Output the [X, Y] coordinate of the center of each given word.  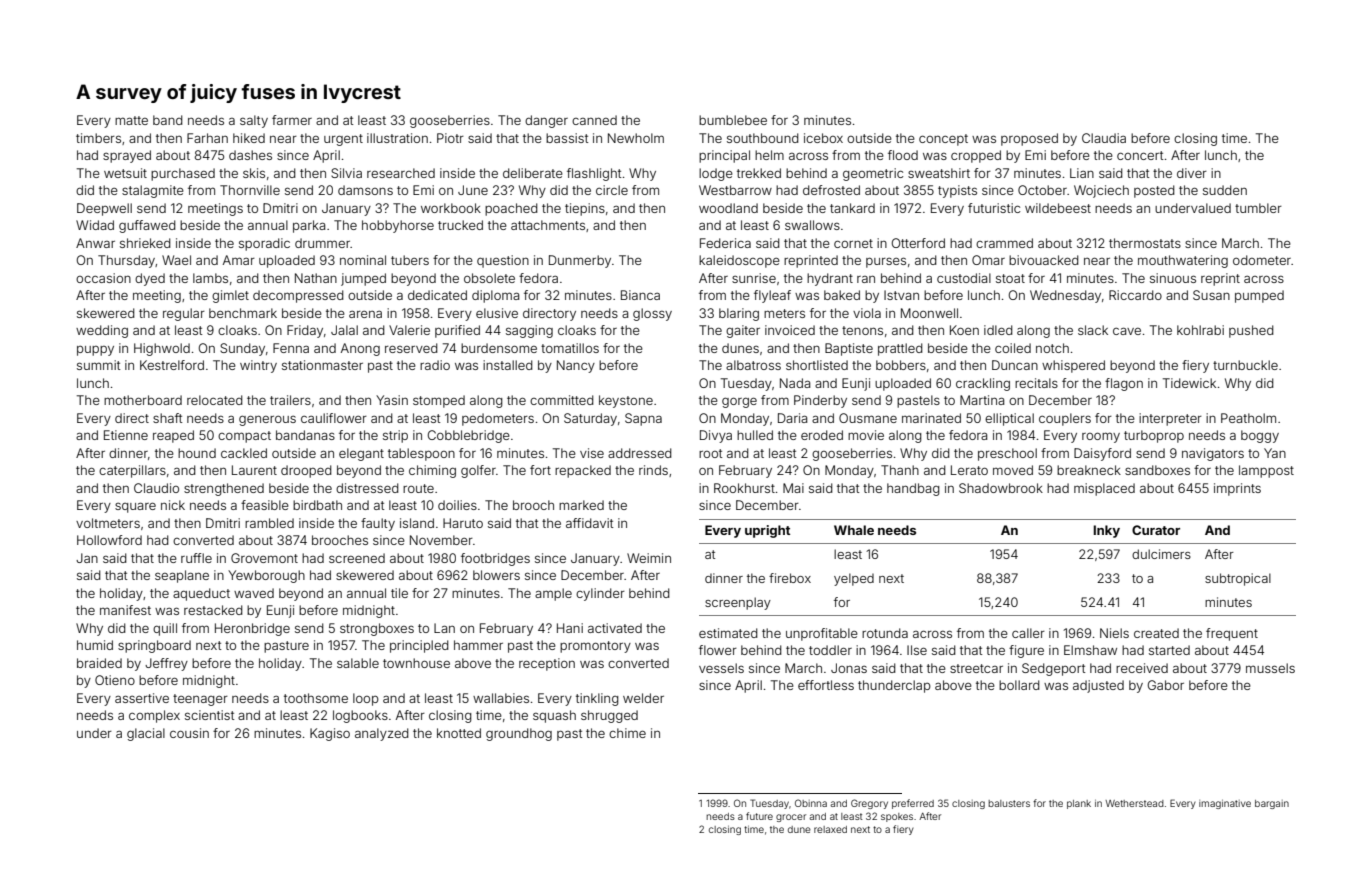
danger [546, 121]
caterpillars [132, 471]
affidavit [589, 523]
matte [131, 120]
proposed [1029, 139]
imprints [1237, 489]
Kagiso [330, 734]
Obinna [811, 803]
